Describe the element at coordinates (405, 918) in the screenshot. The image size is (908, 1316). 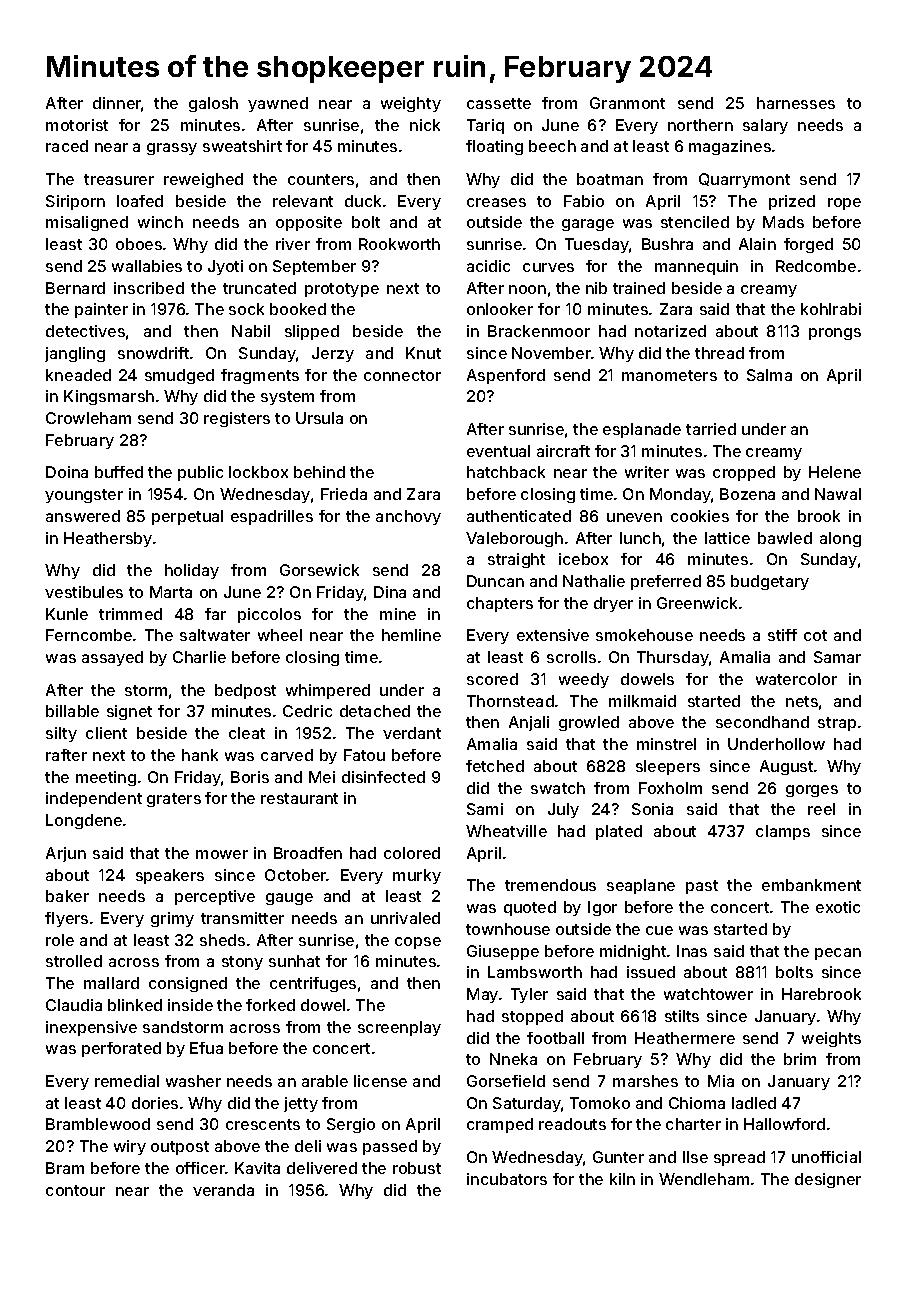
I see `unrivaled` at that location.
